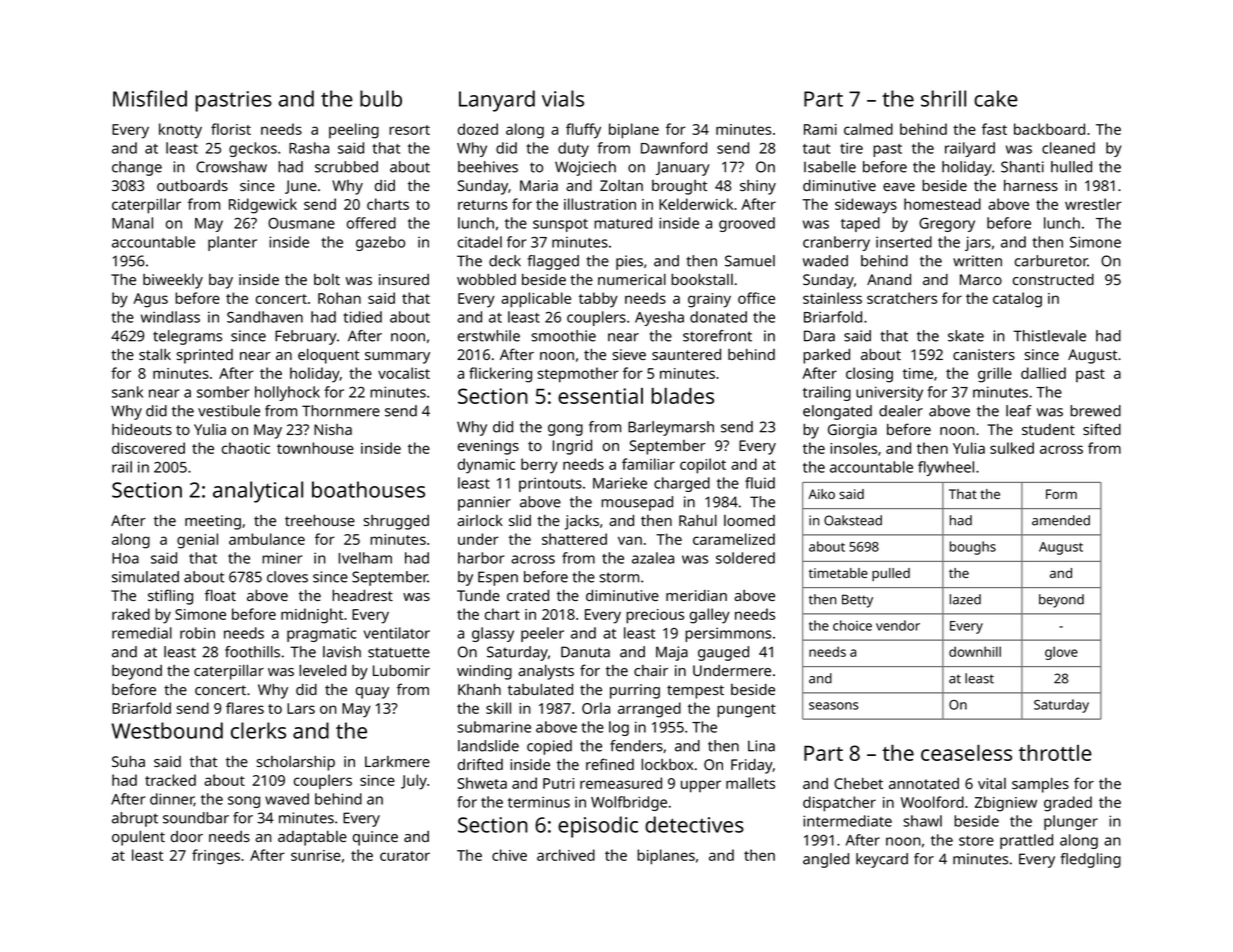 This document has width=1233, height=952. Describe the element at coordinates (973, 548) in the document. I see `boughs` at that location.
